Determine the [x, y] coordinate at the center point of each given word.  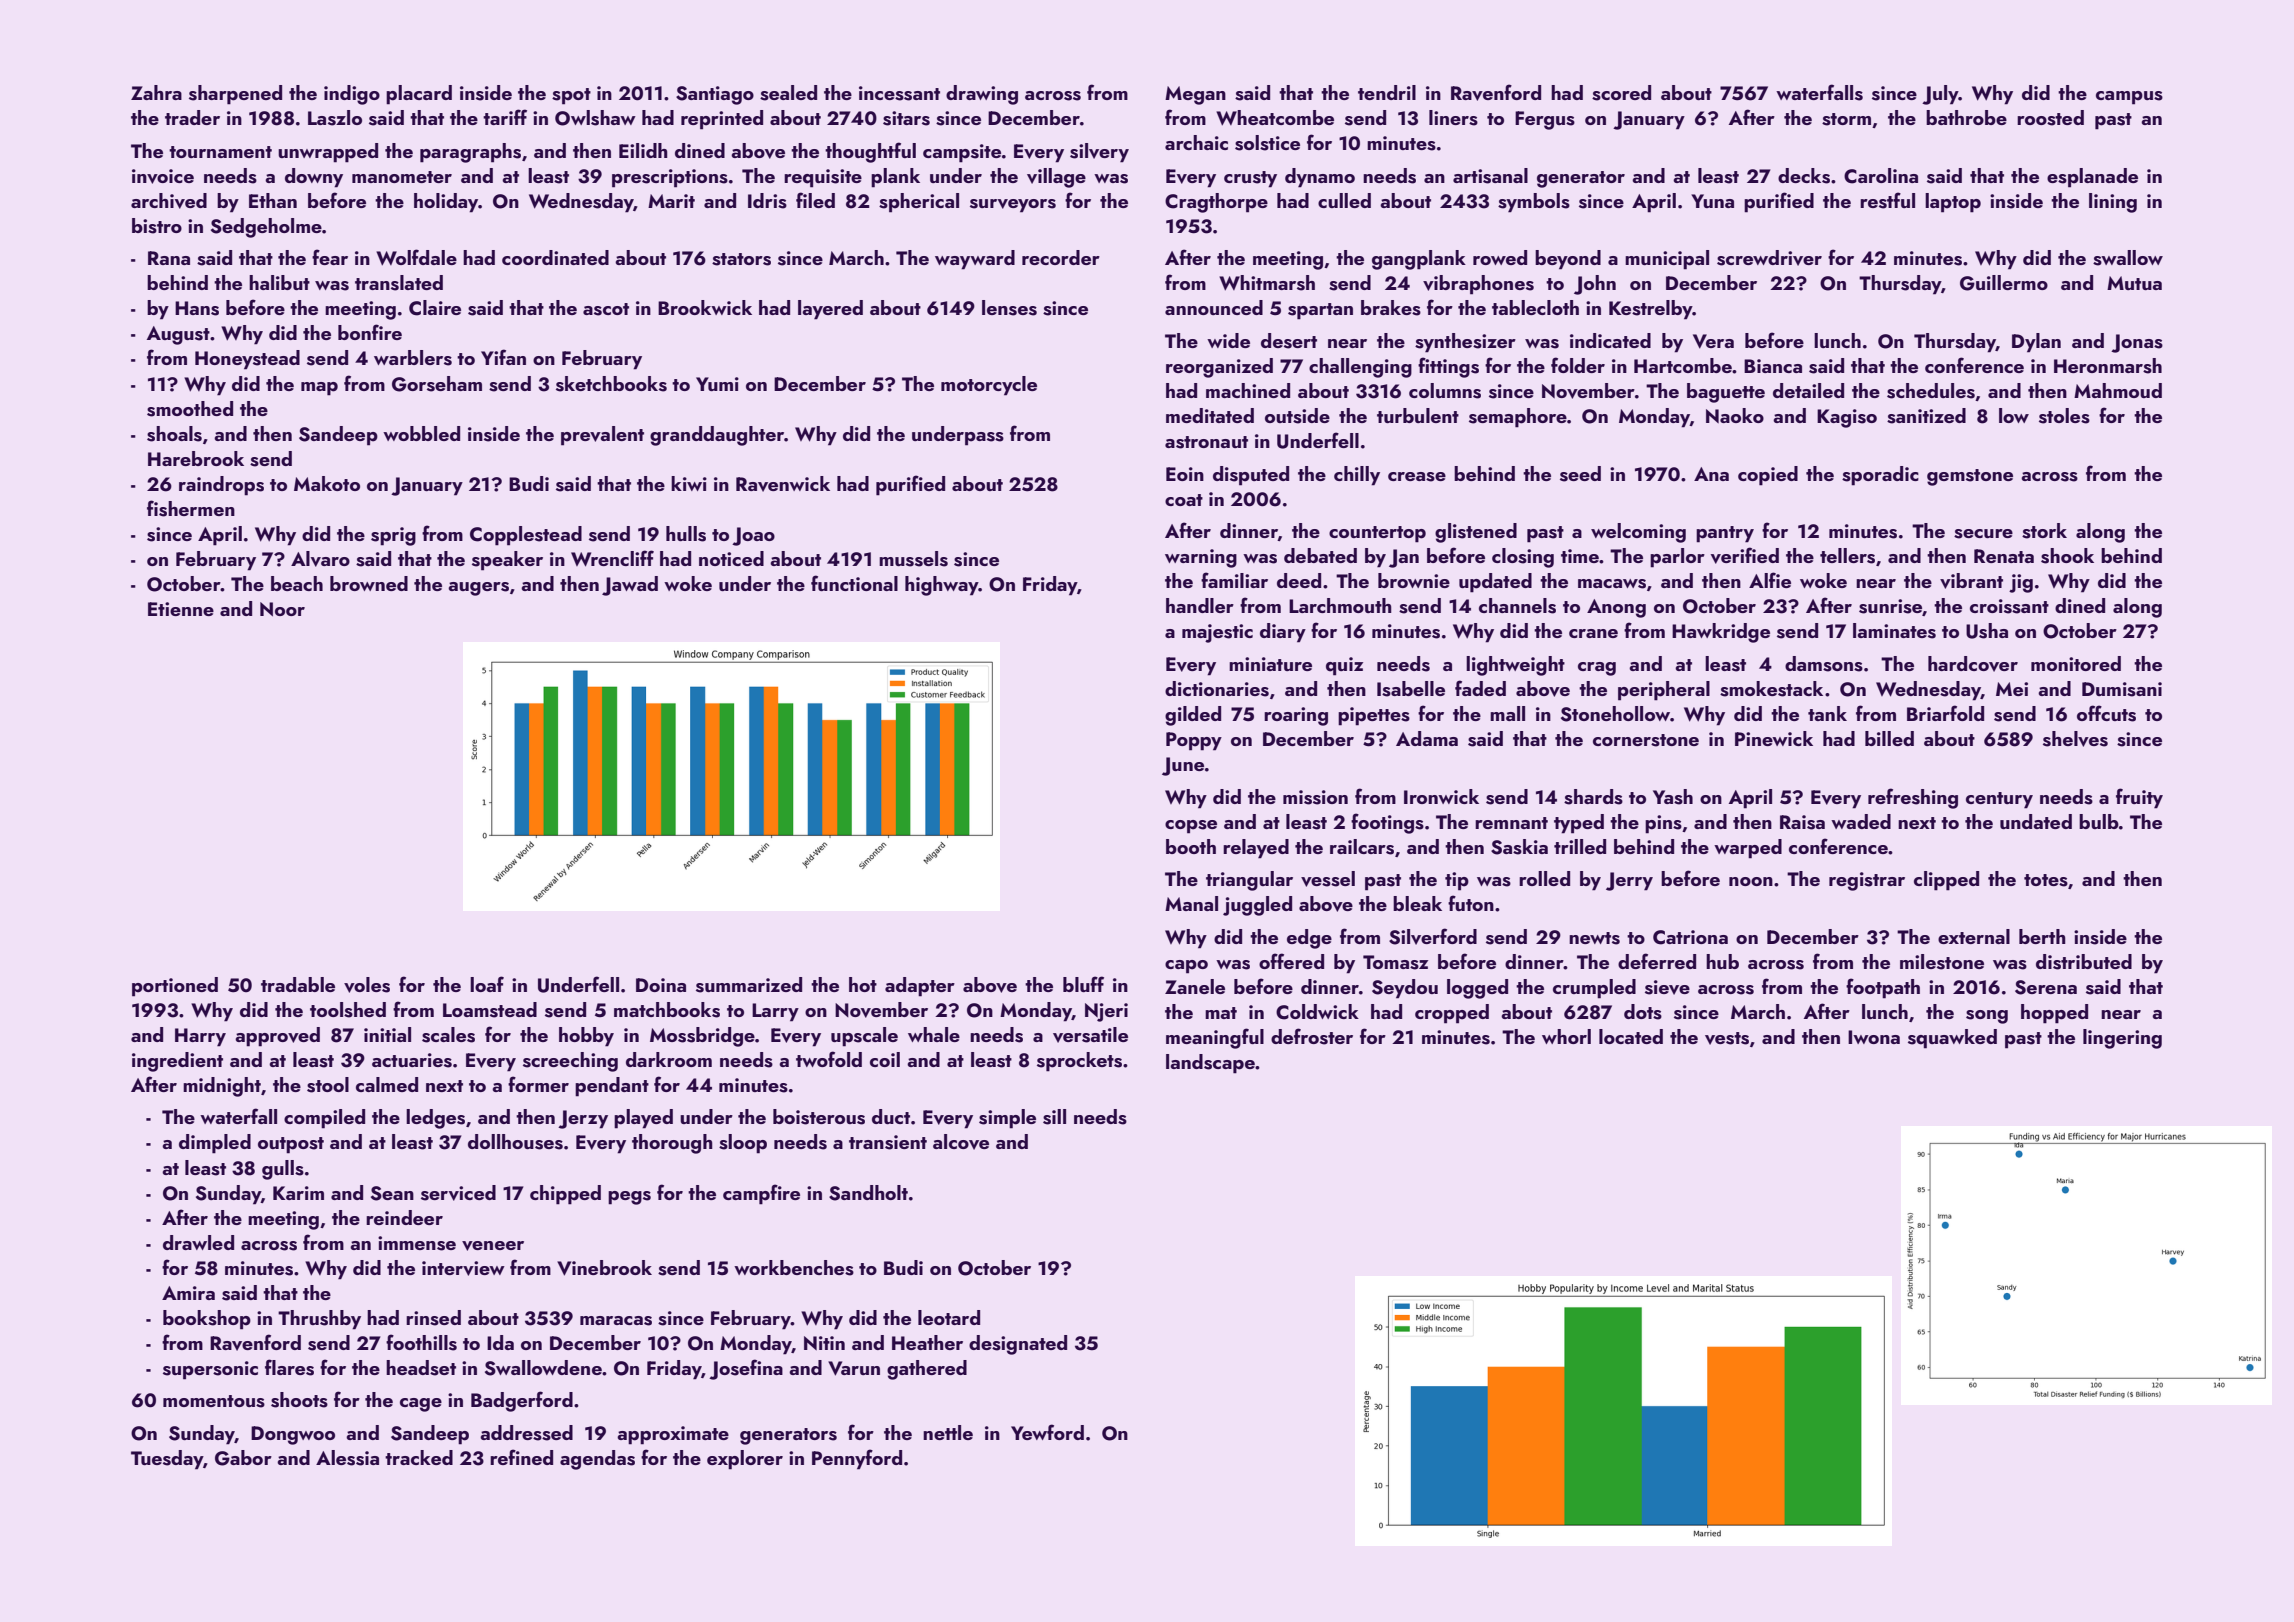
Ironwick [1441, 796]
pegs [629, 1198]
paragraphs [470, 153]
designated [1018, 1345]
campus [2129, 98]
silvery [1099, 153]
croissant [2009, 606]
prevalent [602, 436]
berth [2042, 936]
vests [1727, 1038]
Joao [753, 536]
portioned [175, 987]
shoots [299, 1400]
